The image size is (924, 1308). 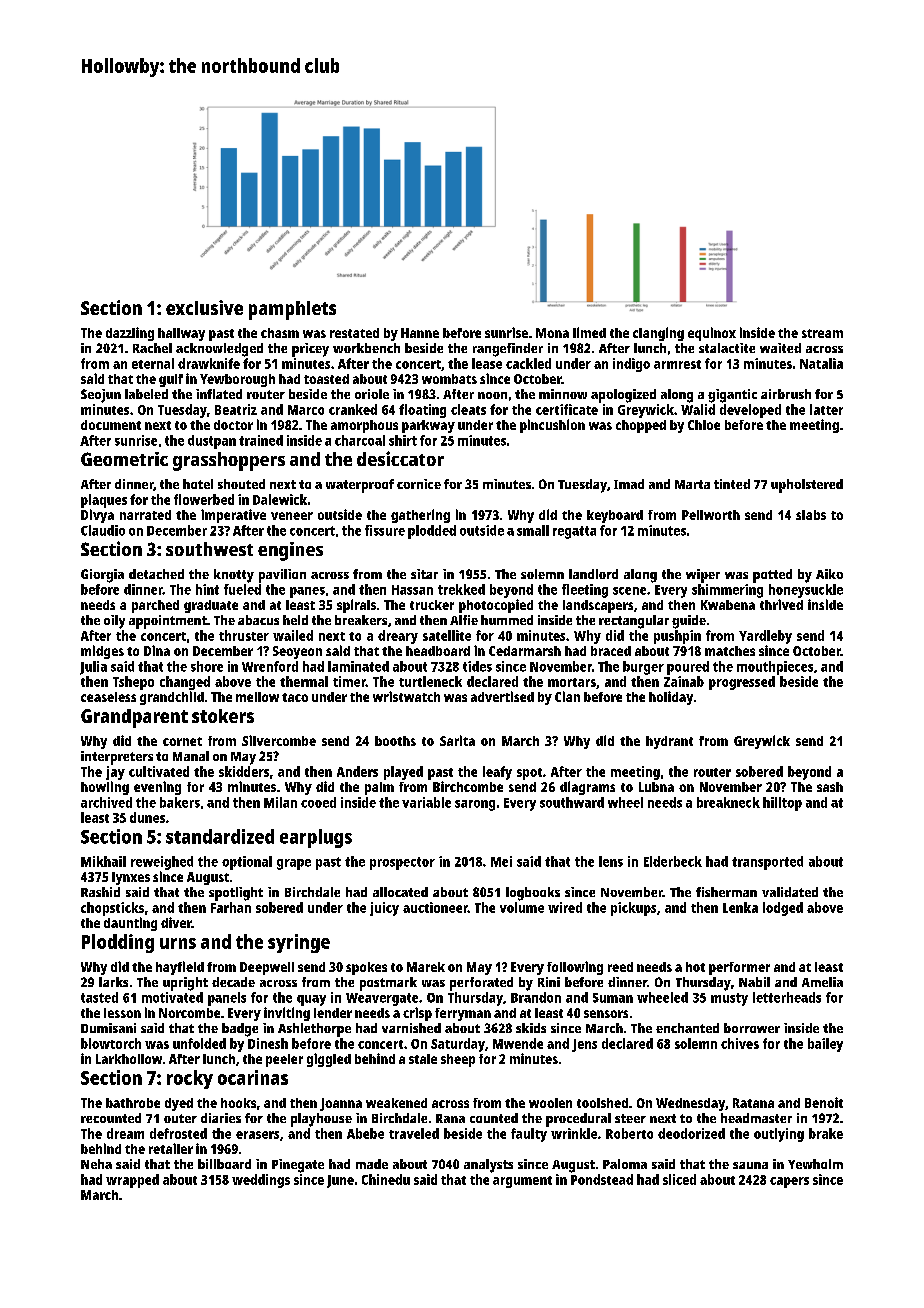 I want to click on indigo, so click(x=631, y=365).
